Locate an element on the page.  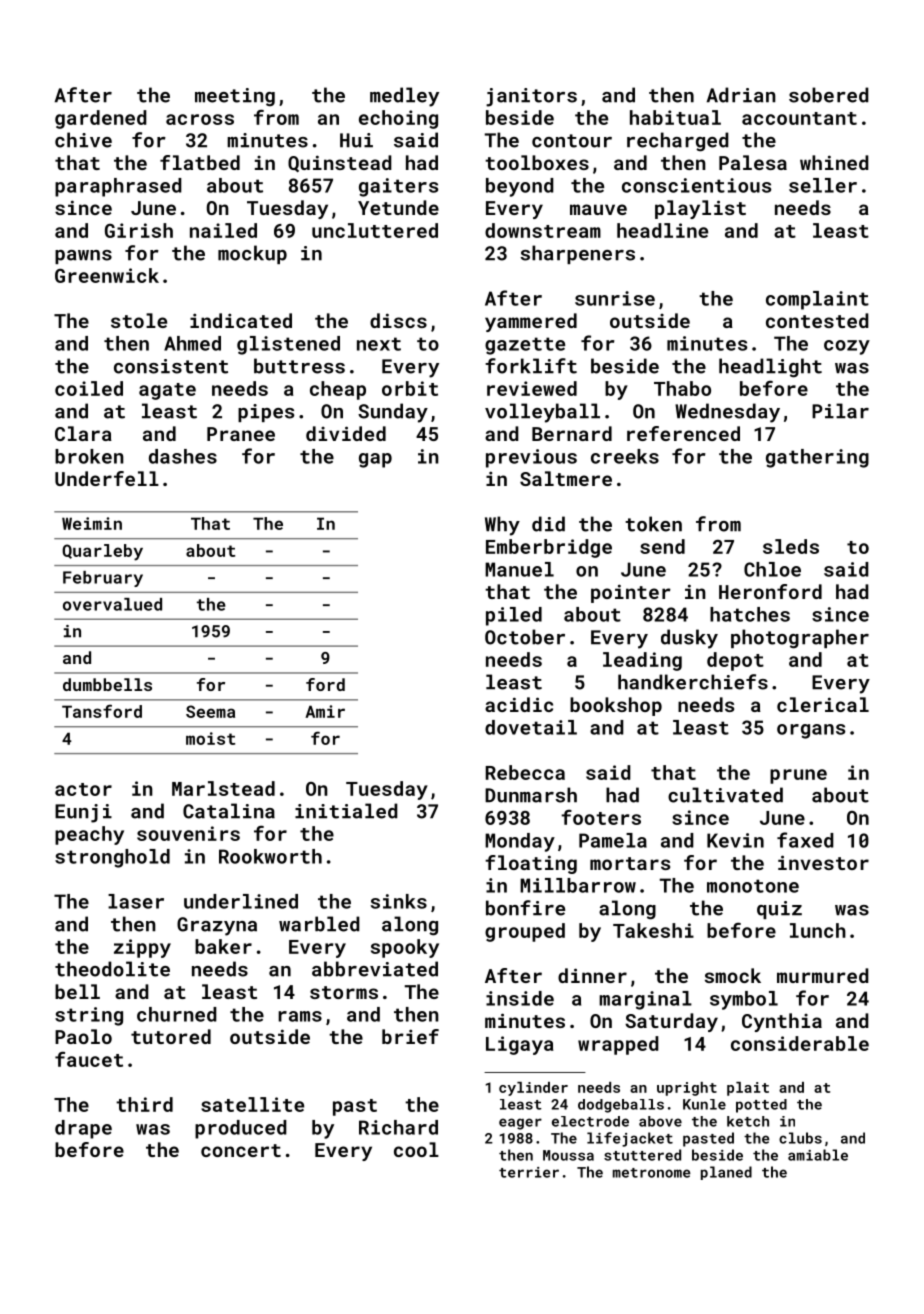
Pilar is located at coordinates (840, 411).
